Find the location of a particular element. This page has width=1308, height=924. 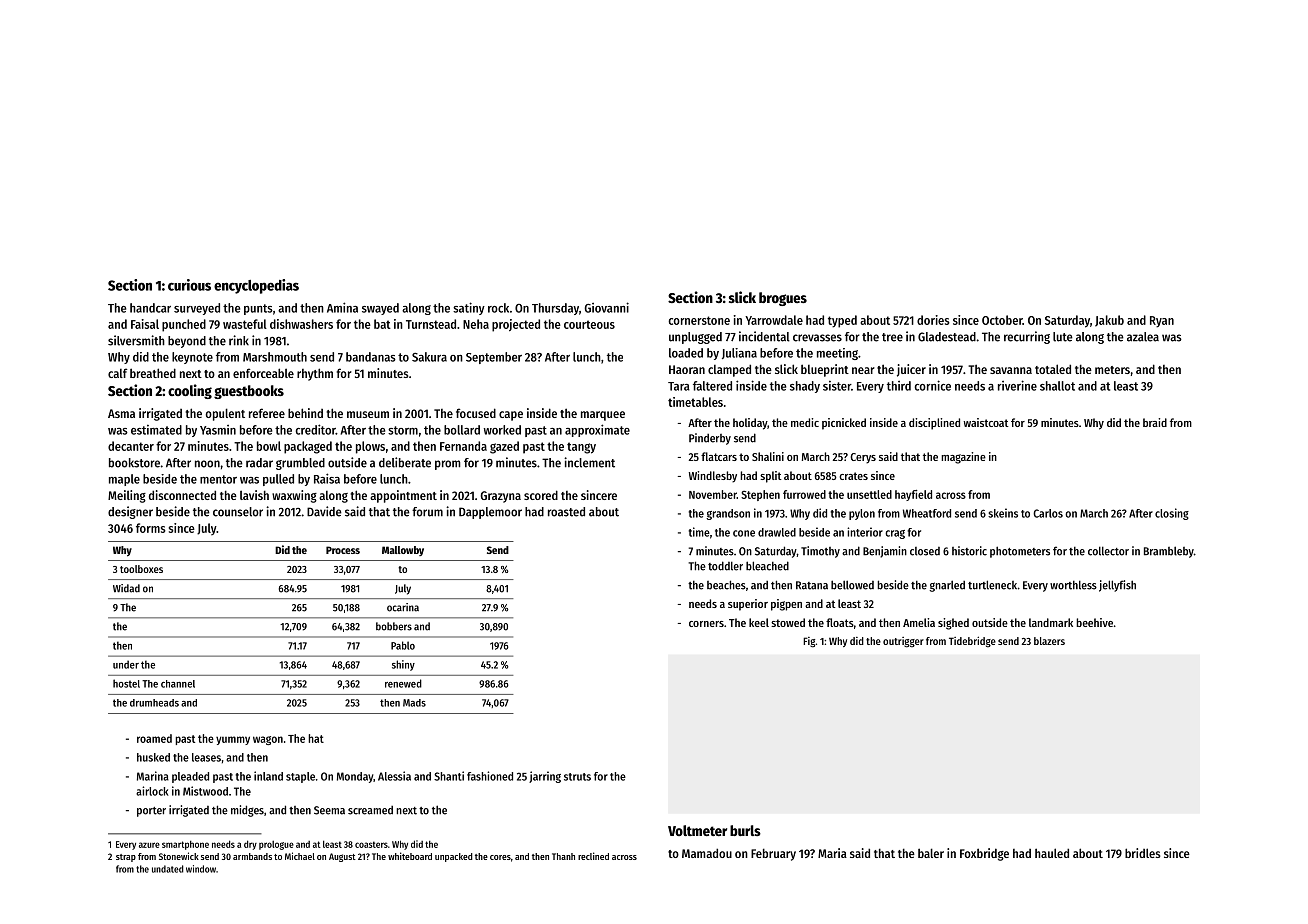

Widad is located at coordinates (126, 588).
